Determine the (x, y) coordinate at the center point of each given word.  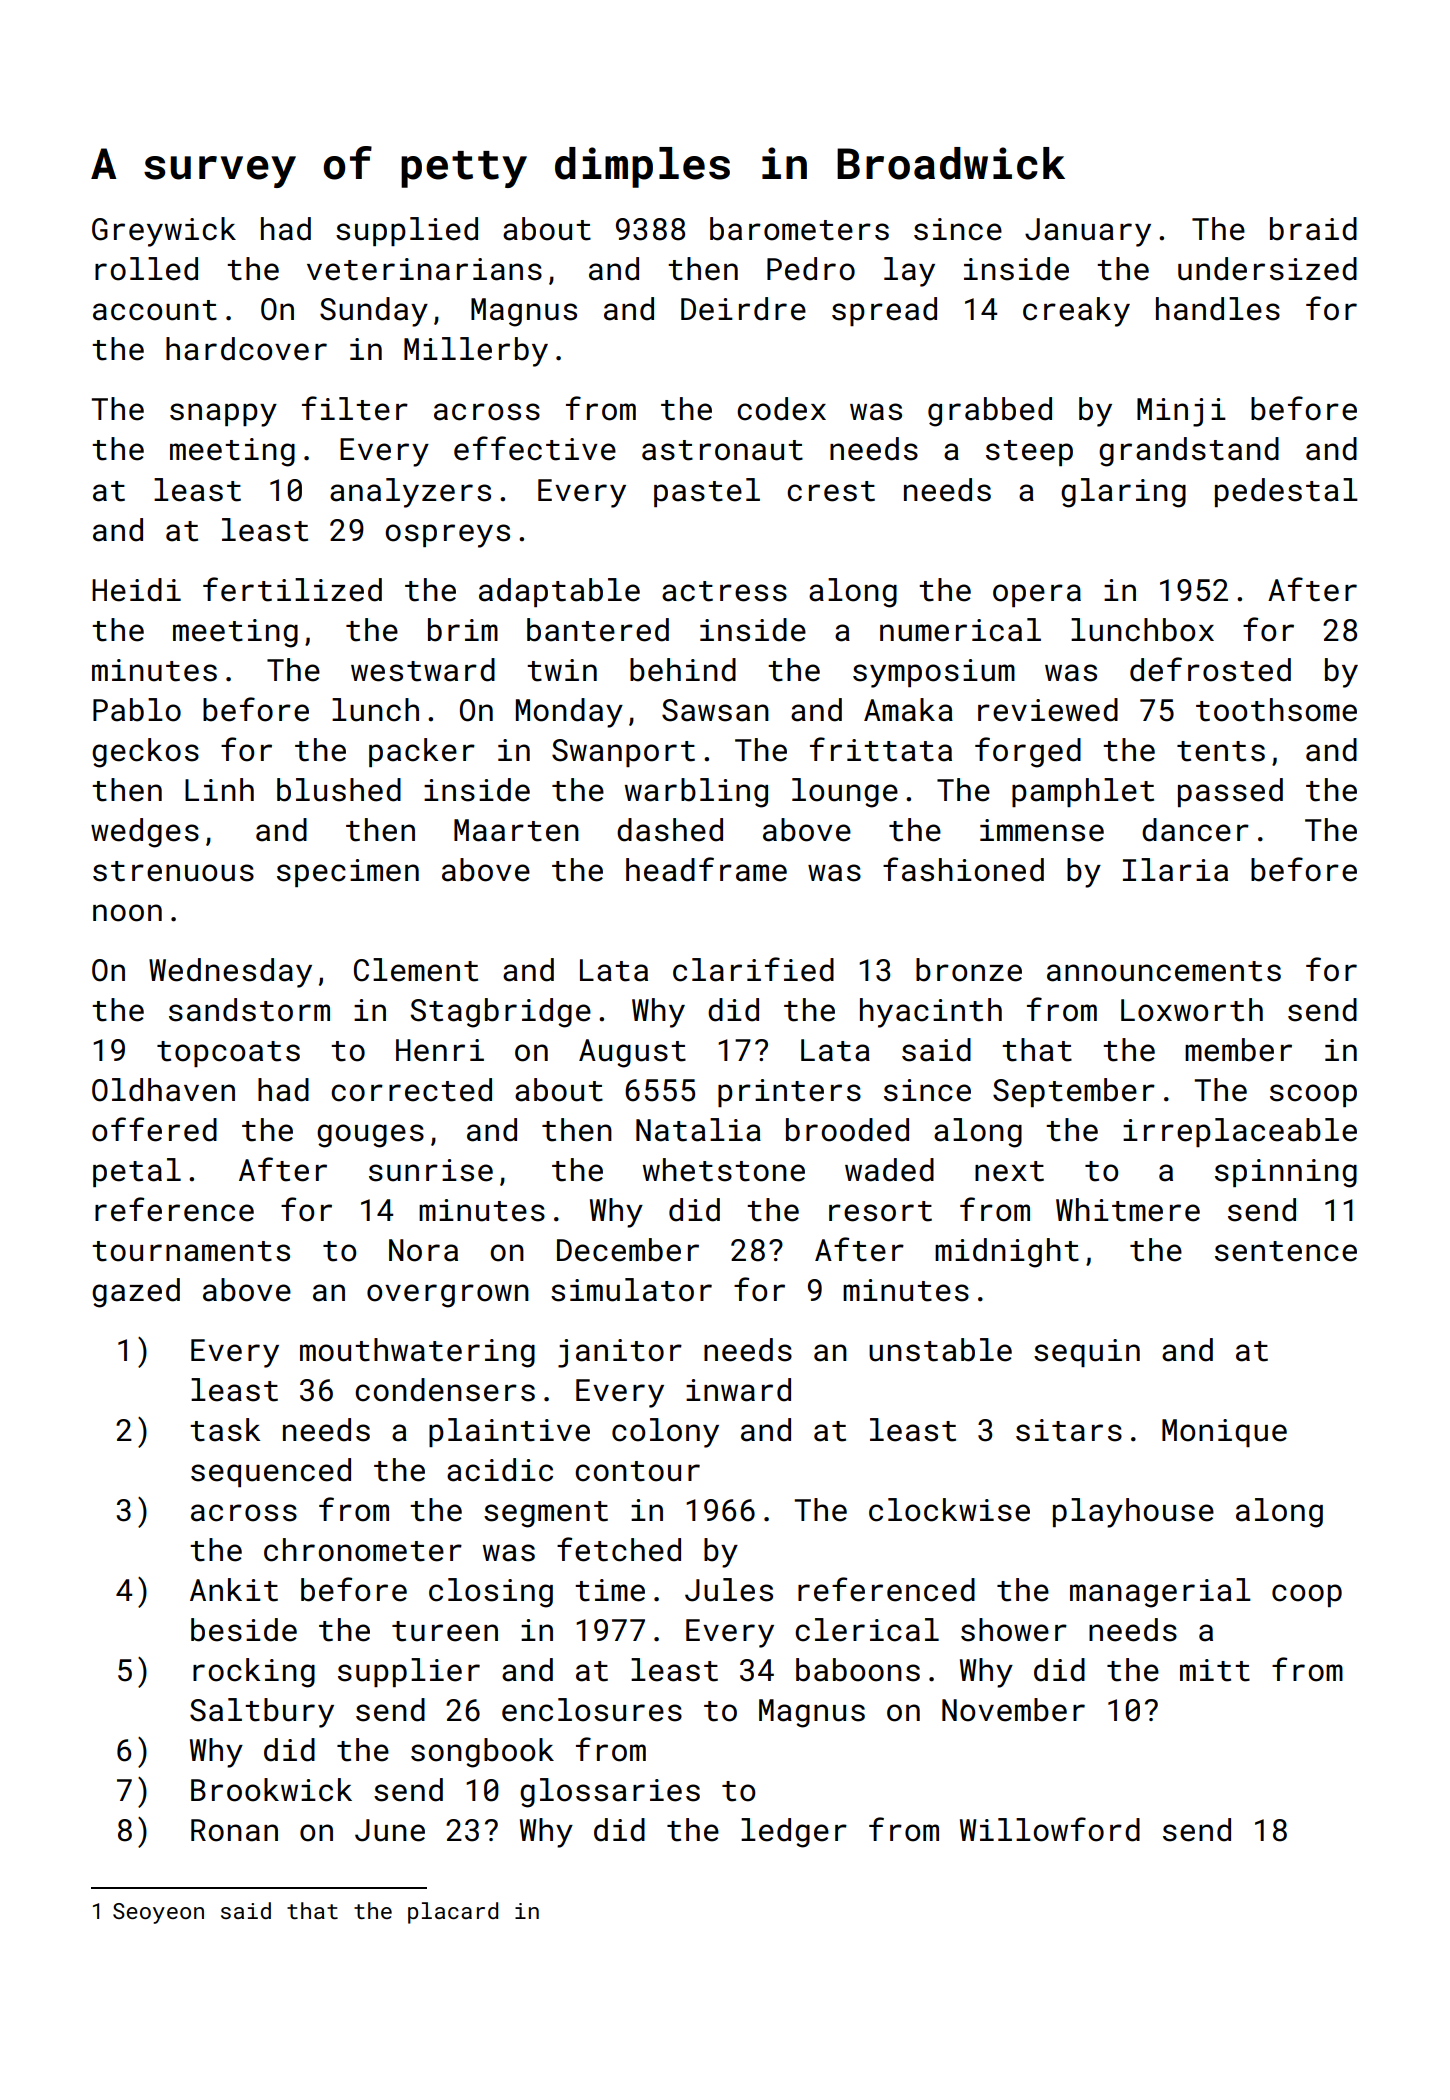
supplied (407, 231)
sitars (1069, 1430)
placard (453, 1913)
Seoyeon (158, 1913)
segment (546, 1514)
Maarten (516, 830)
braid (1313, 229)
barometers (799, 229)
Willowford (1050, 1829)
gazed (136, 1293)
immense (1042, 830)
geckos (145, 753)
